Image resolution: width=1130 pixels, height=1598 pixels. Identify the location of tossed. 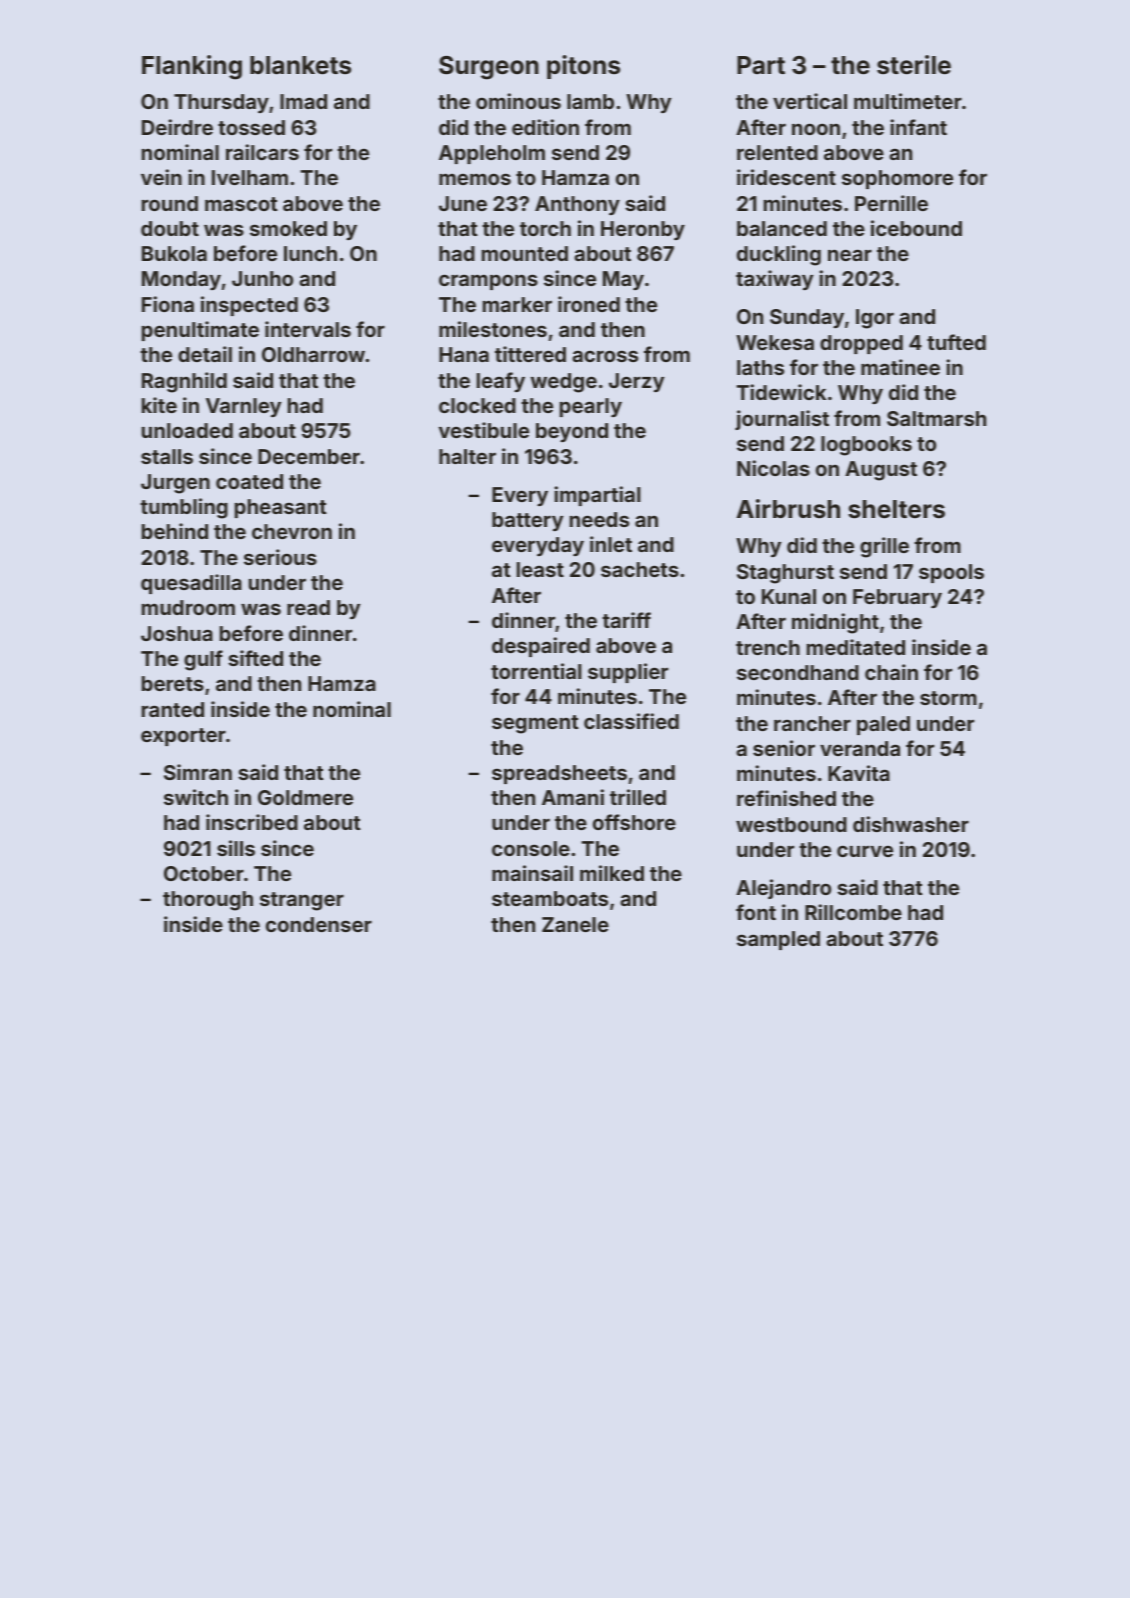
(251, 127).
